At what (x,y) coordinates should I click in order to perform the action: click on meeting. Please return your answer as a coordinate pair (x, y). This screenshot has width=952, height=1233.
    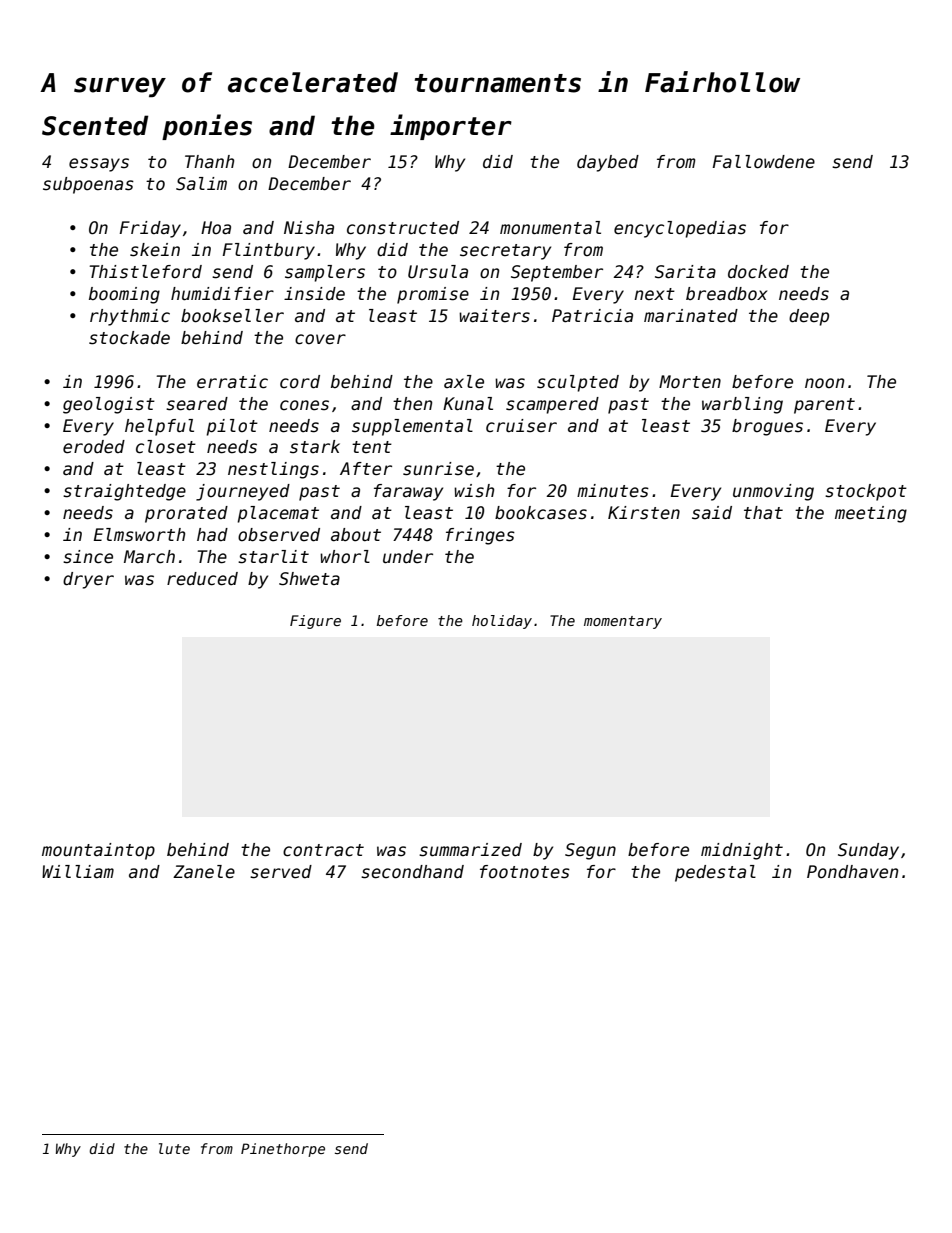
    Looking at the image, I should click on (871, 514).
